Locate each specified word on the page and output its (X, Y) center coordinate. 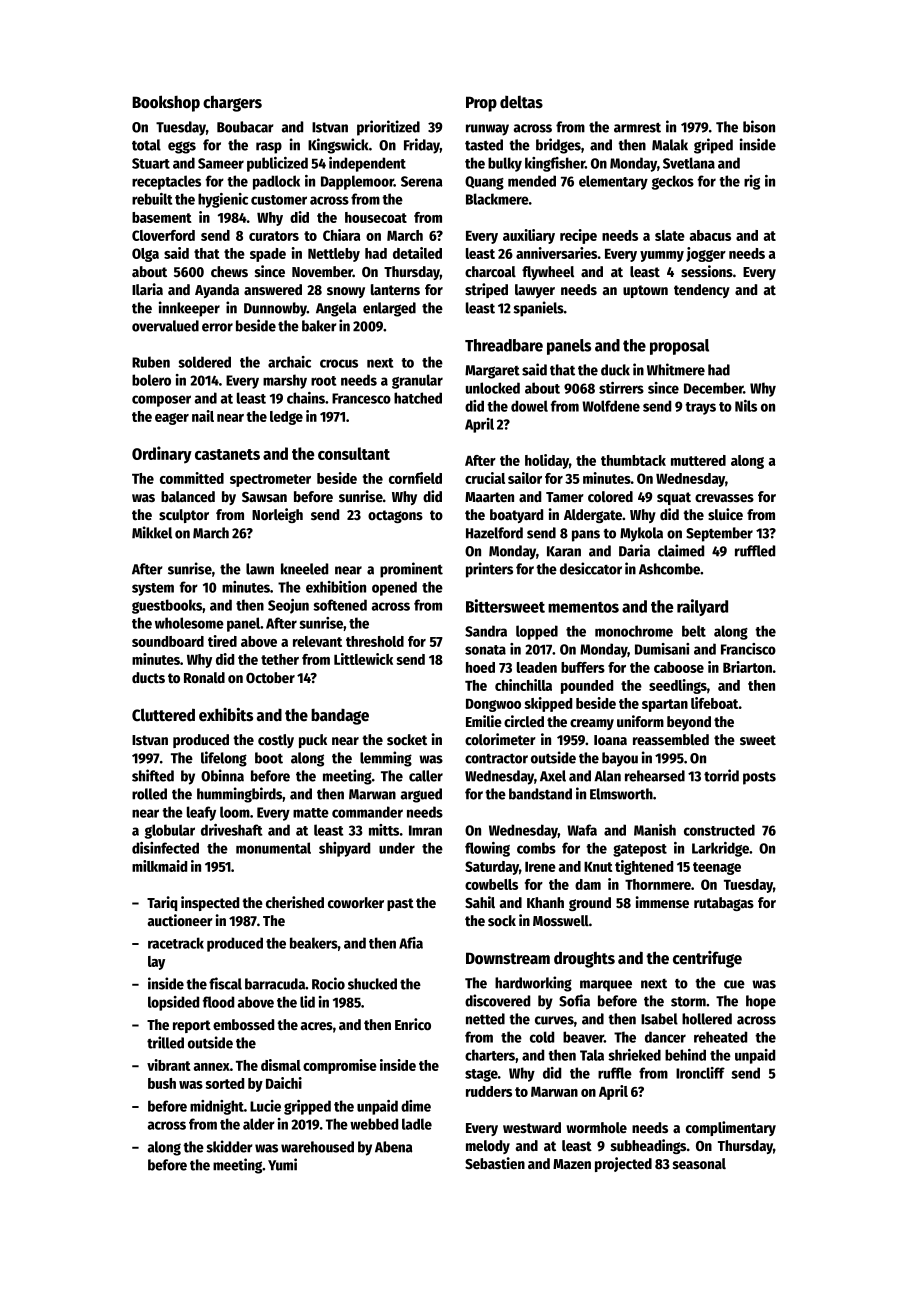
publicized (277, 164)
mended (532, 181)
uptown (645, 291)
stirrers (621, 388)
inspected (210, 903)
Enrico (413, 1024)
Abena (393, 1147)
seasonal (699, 1164)
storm (688, 1002)
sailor (525, 478)
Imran (425, 830)
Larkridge (720, 849)
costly (276, 741)
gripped (307, 1107)
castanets (227, 454)
